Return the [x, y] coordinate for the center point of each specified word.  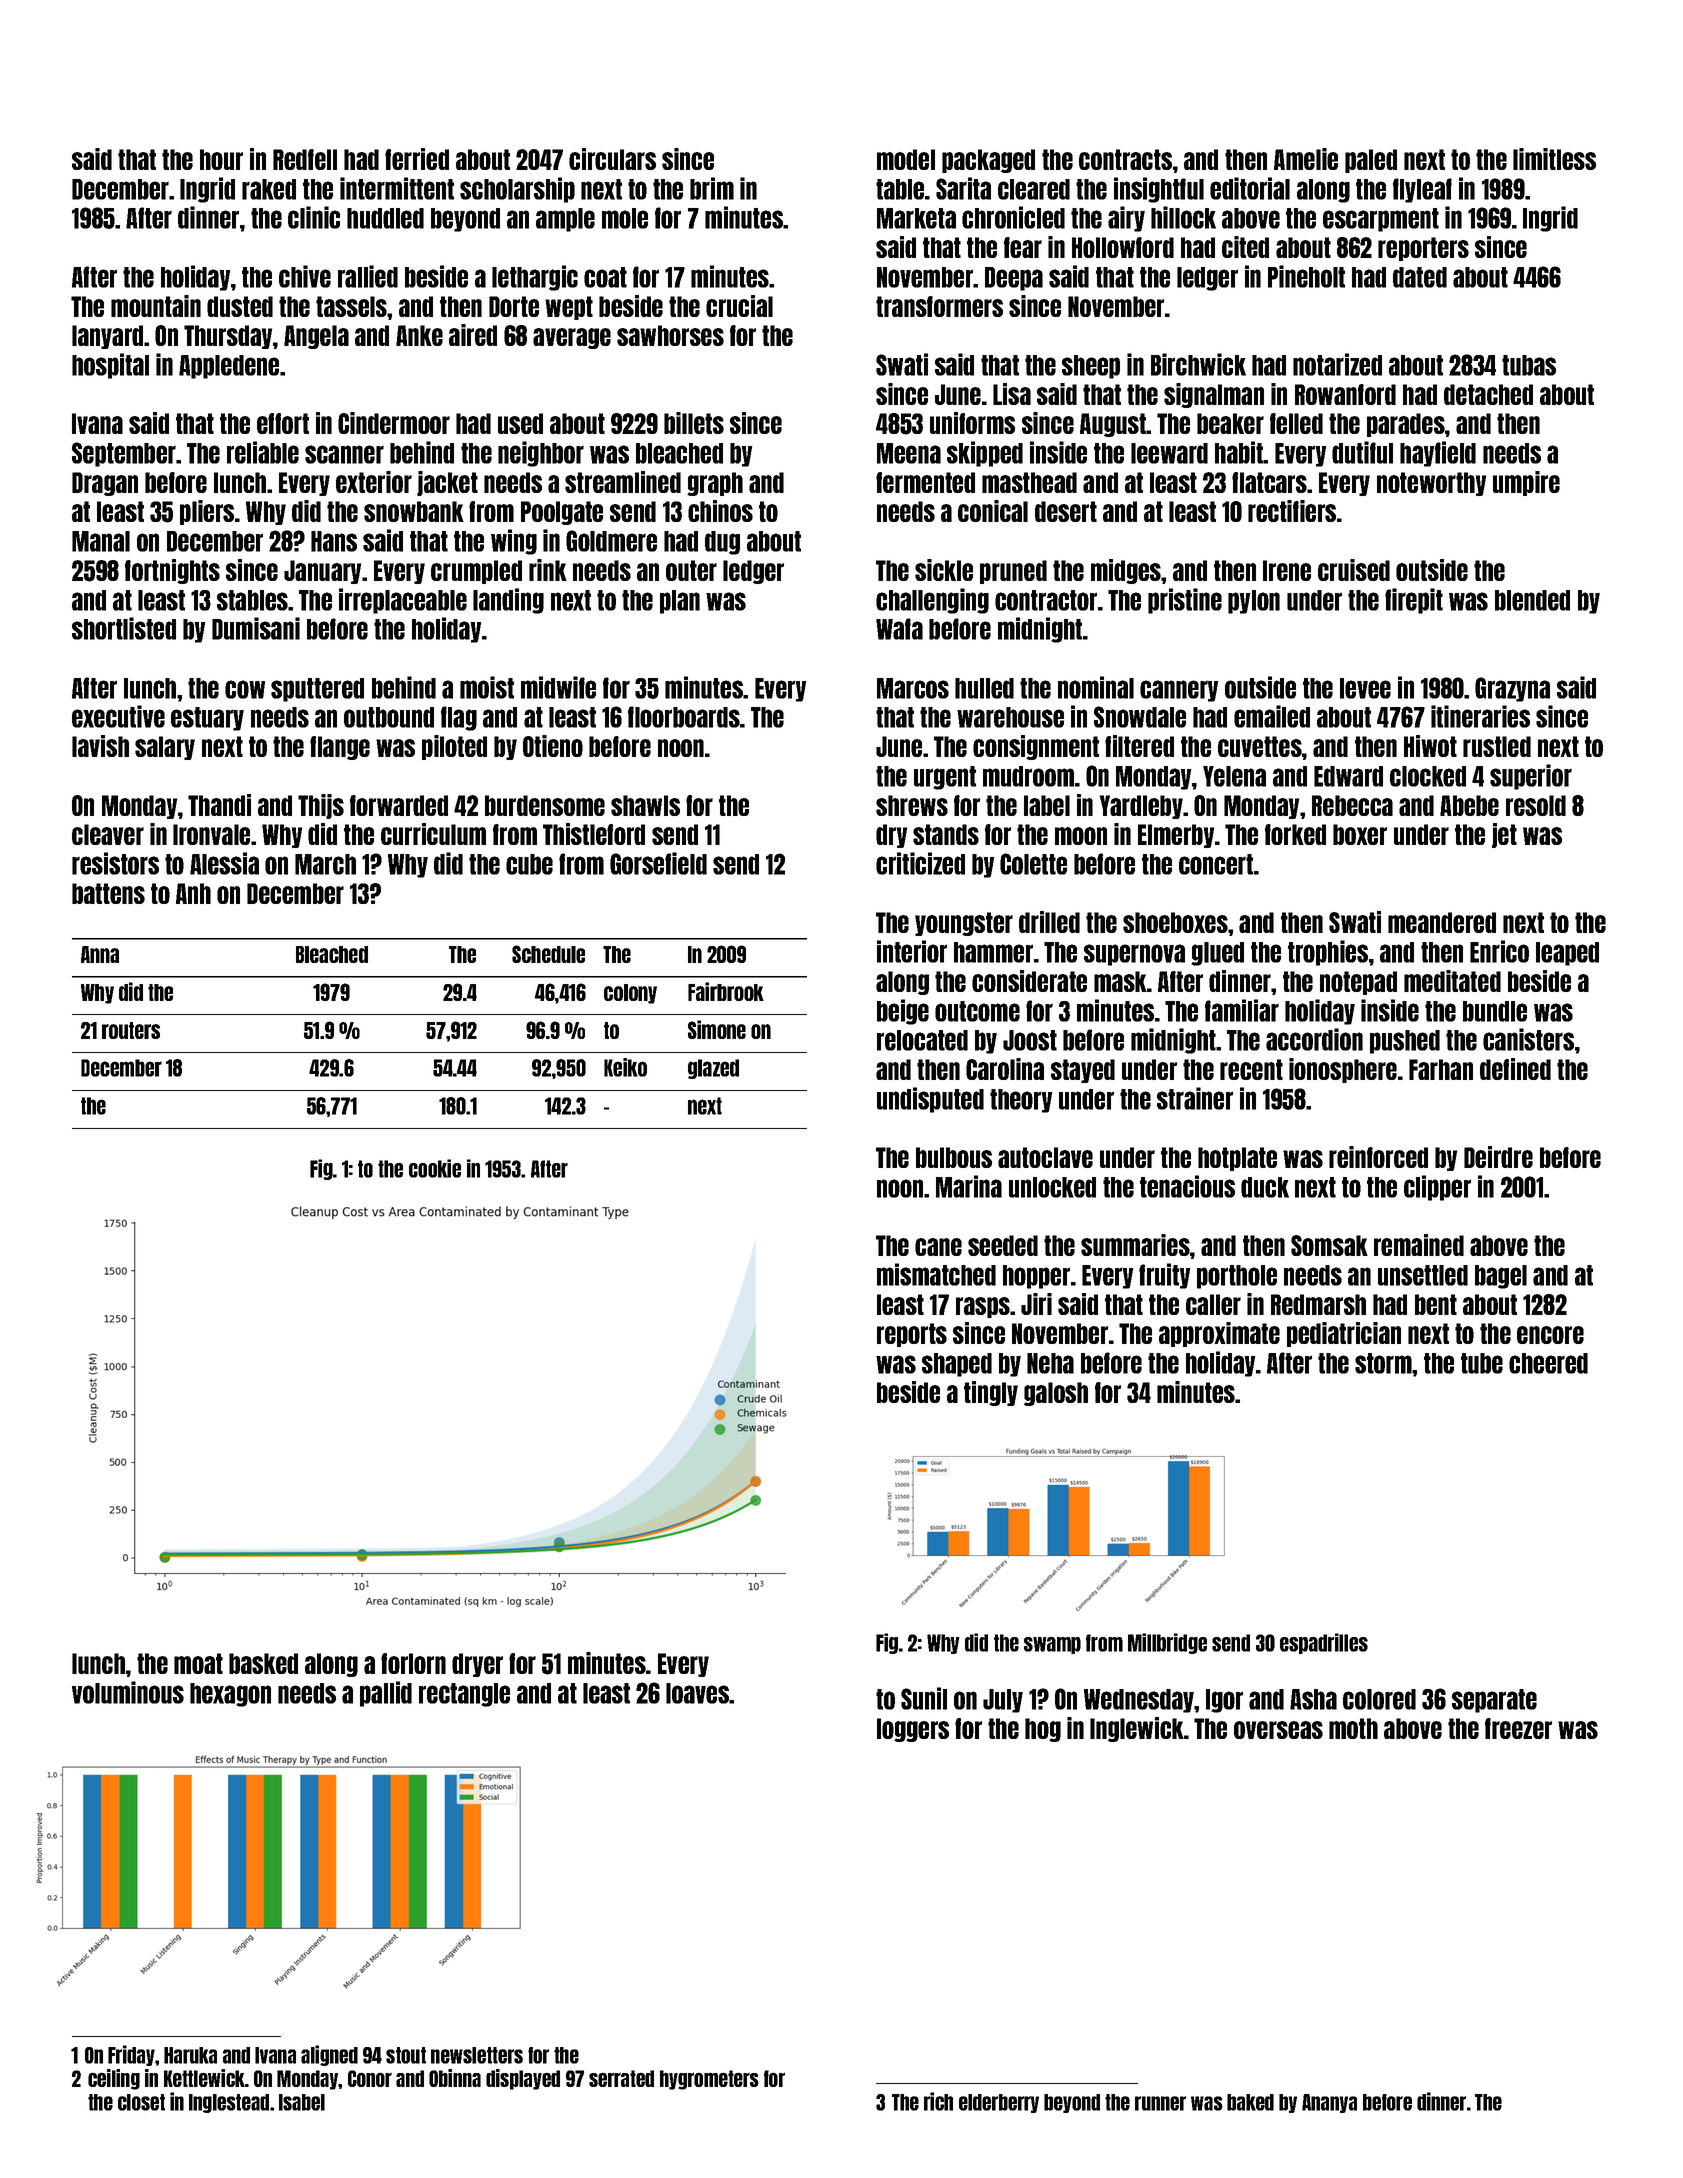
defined [1515, 1069]
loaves [698, 1693]
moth [1353, 1728]
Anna [100, 954]
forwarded [399, 805]
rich [938, 2101]
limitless [1554, 159]
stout [406, 2055]
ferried [417, 159]
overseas [1278, 1730]
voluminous [128, 1692]
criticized [920, 863]
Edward [1348, 776]
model [906, 159]
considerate [1029, 981]
